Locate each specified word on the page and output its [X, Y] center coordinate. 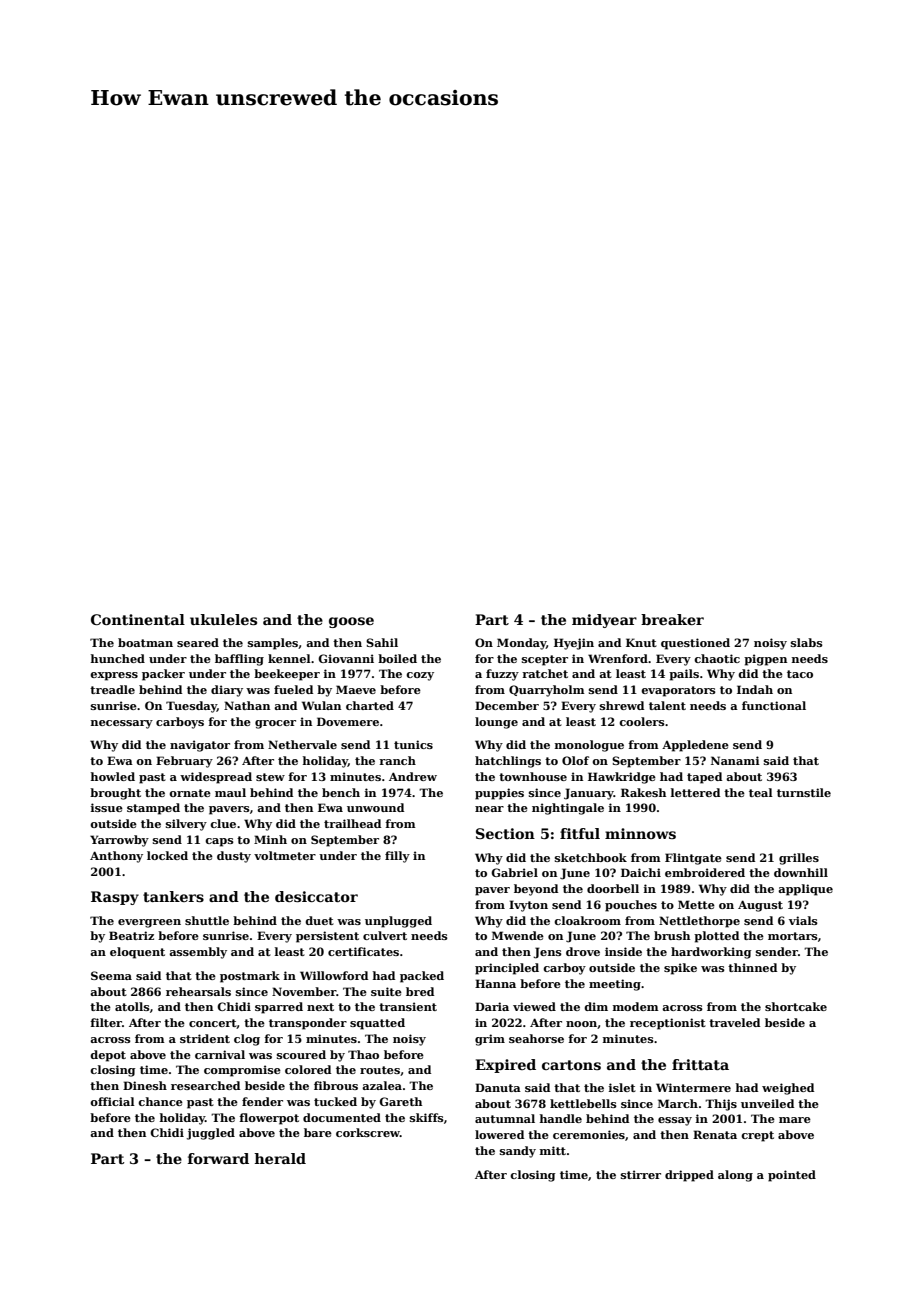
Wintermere [693, 1087]
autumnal [505, 1118]
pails [684, 675]
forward [218, 1158]
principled [507, 969]
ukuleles [223, 619]
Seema [111, 975]
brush [672, 935]
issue [107, 807]
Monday [521, 644]
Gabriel [514, 872]
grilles [799, 859]
